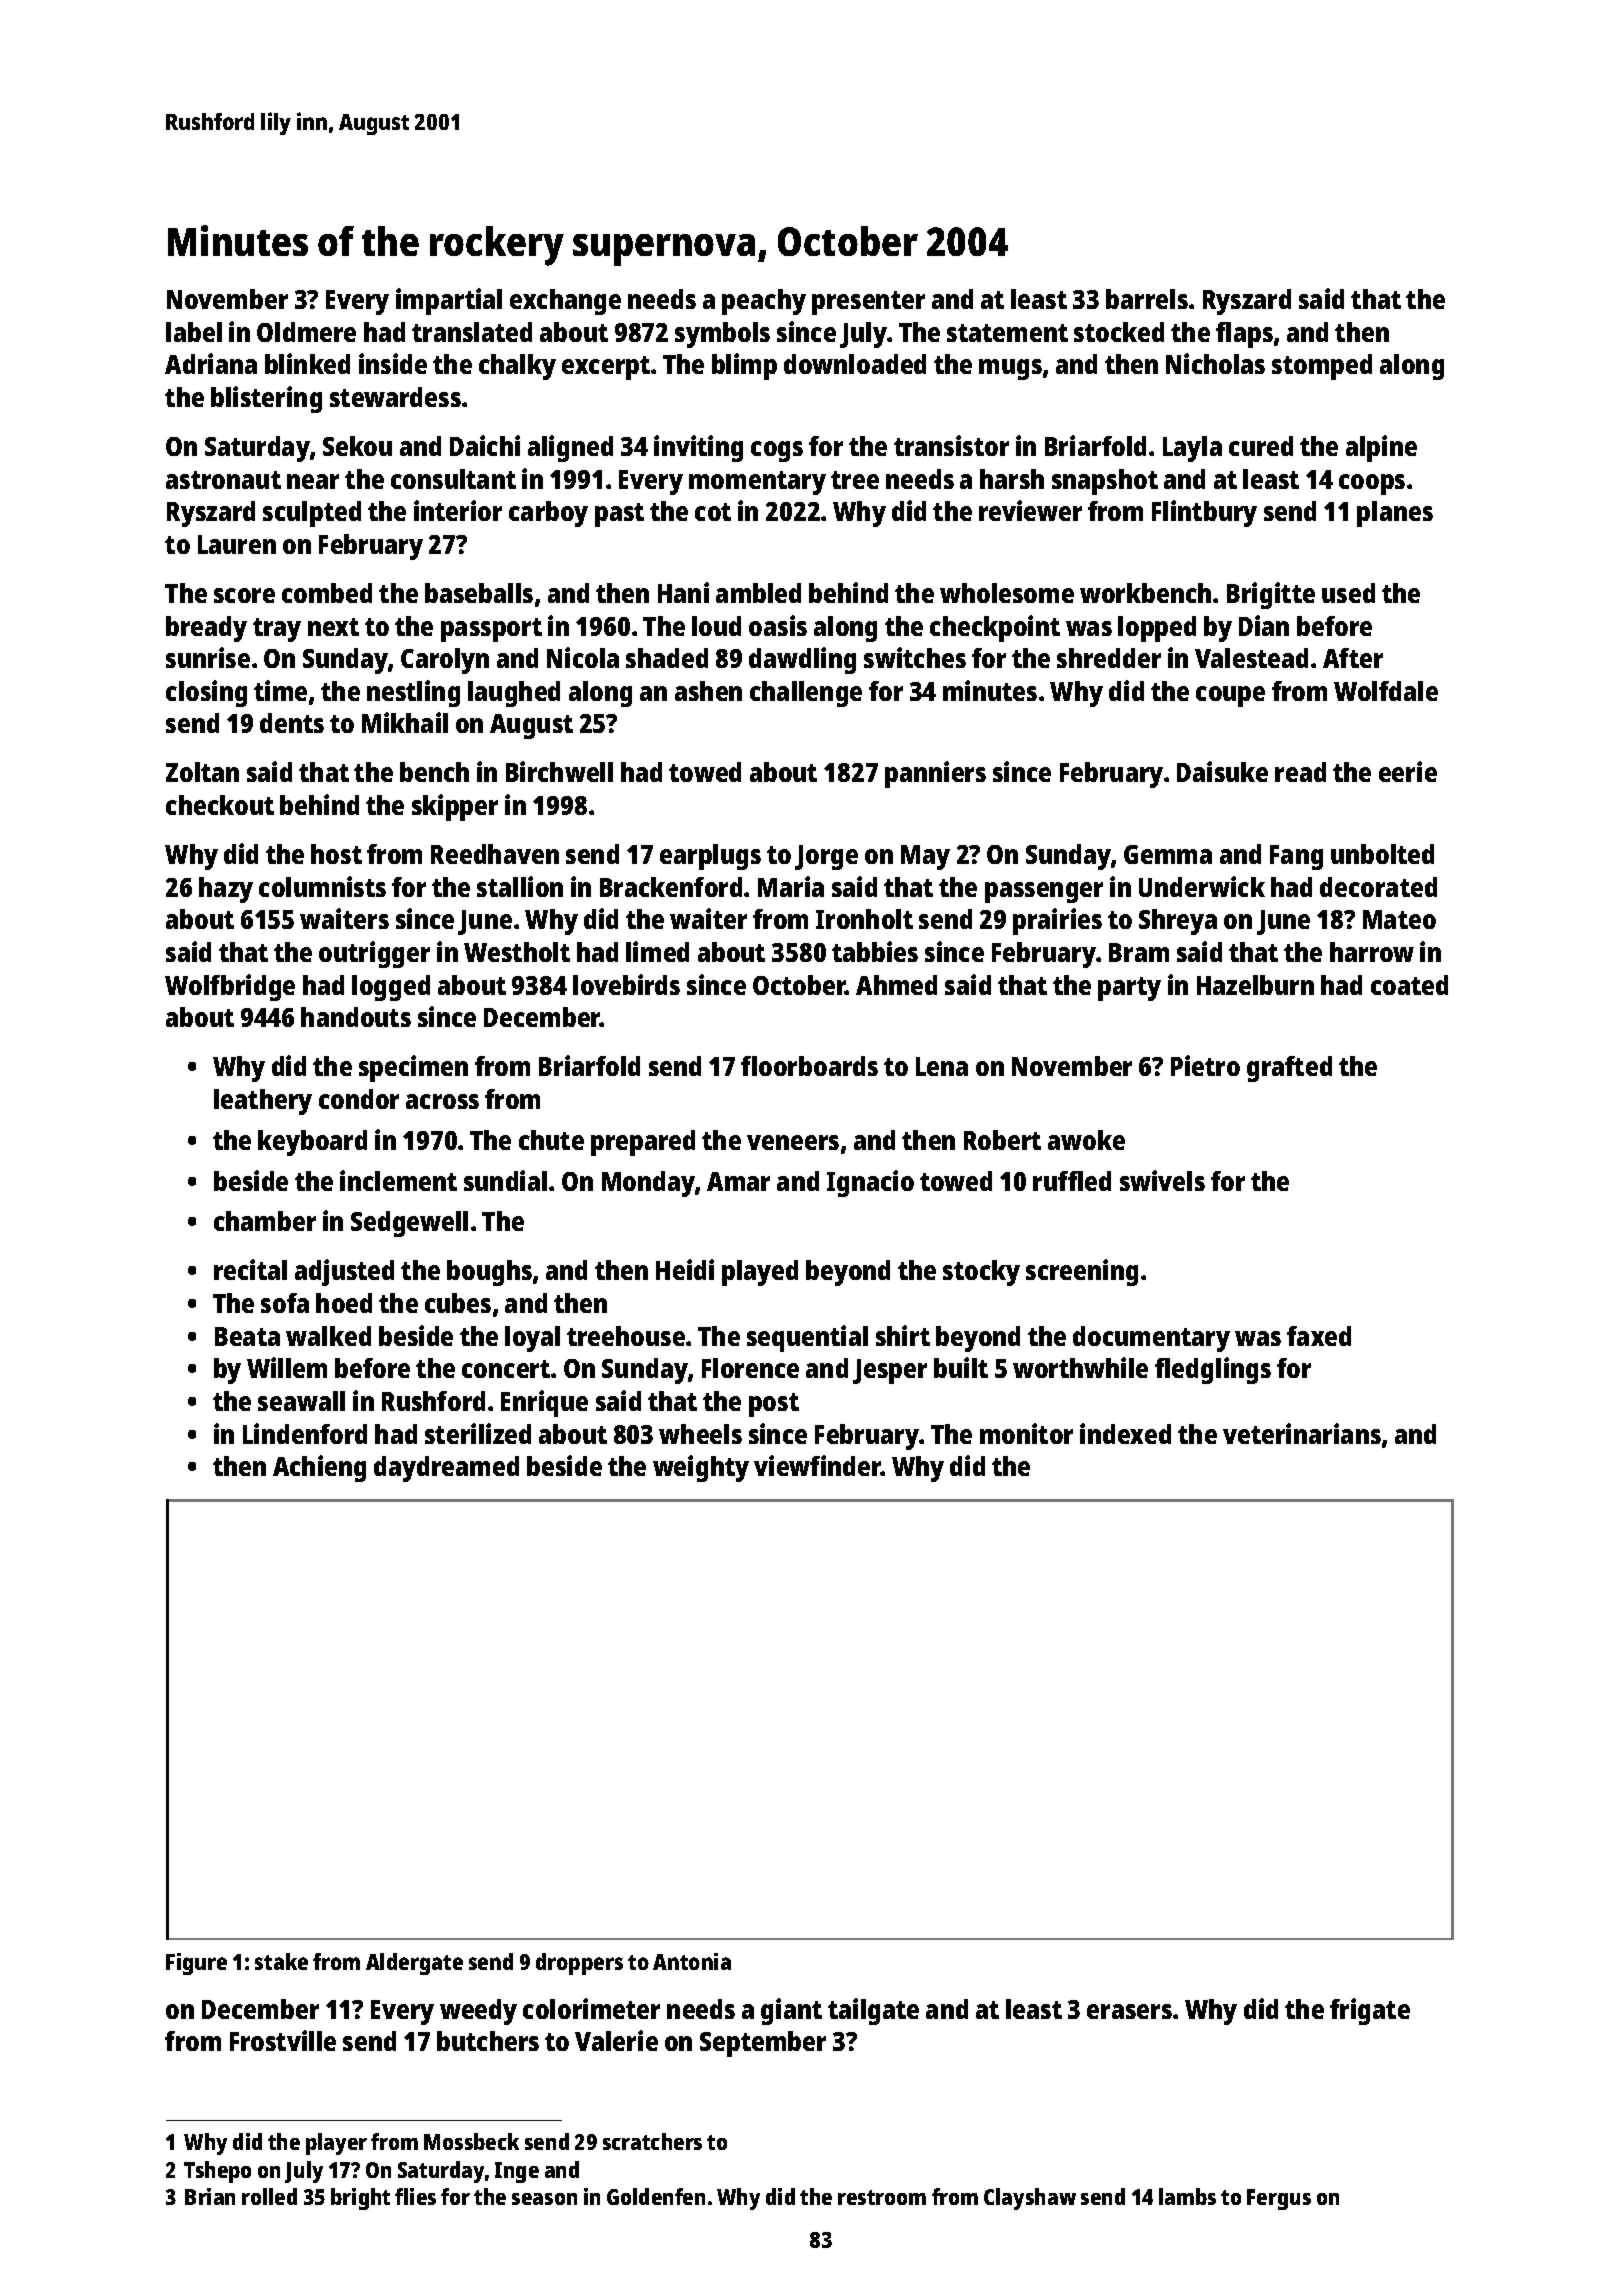 This screenshot has width=1620, height=2292. What do you see at coordinates (305, 1433) in the screenshot?
I see `Lindenford` at bounding box center [305, 1433].
